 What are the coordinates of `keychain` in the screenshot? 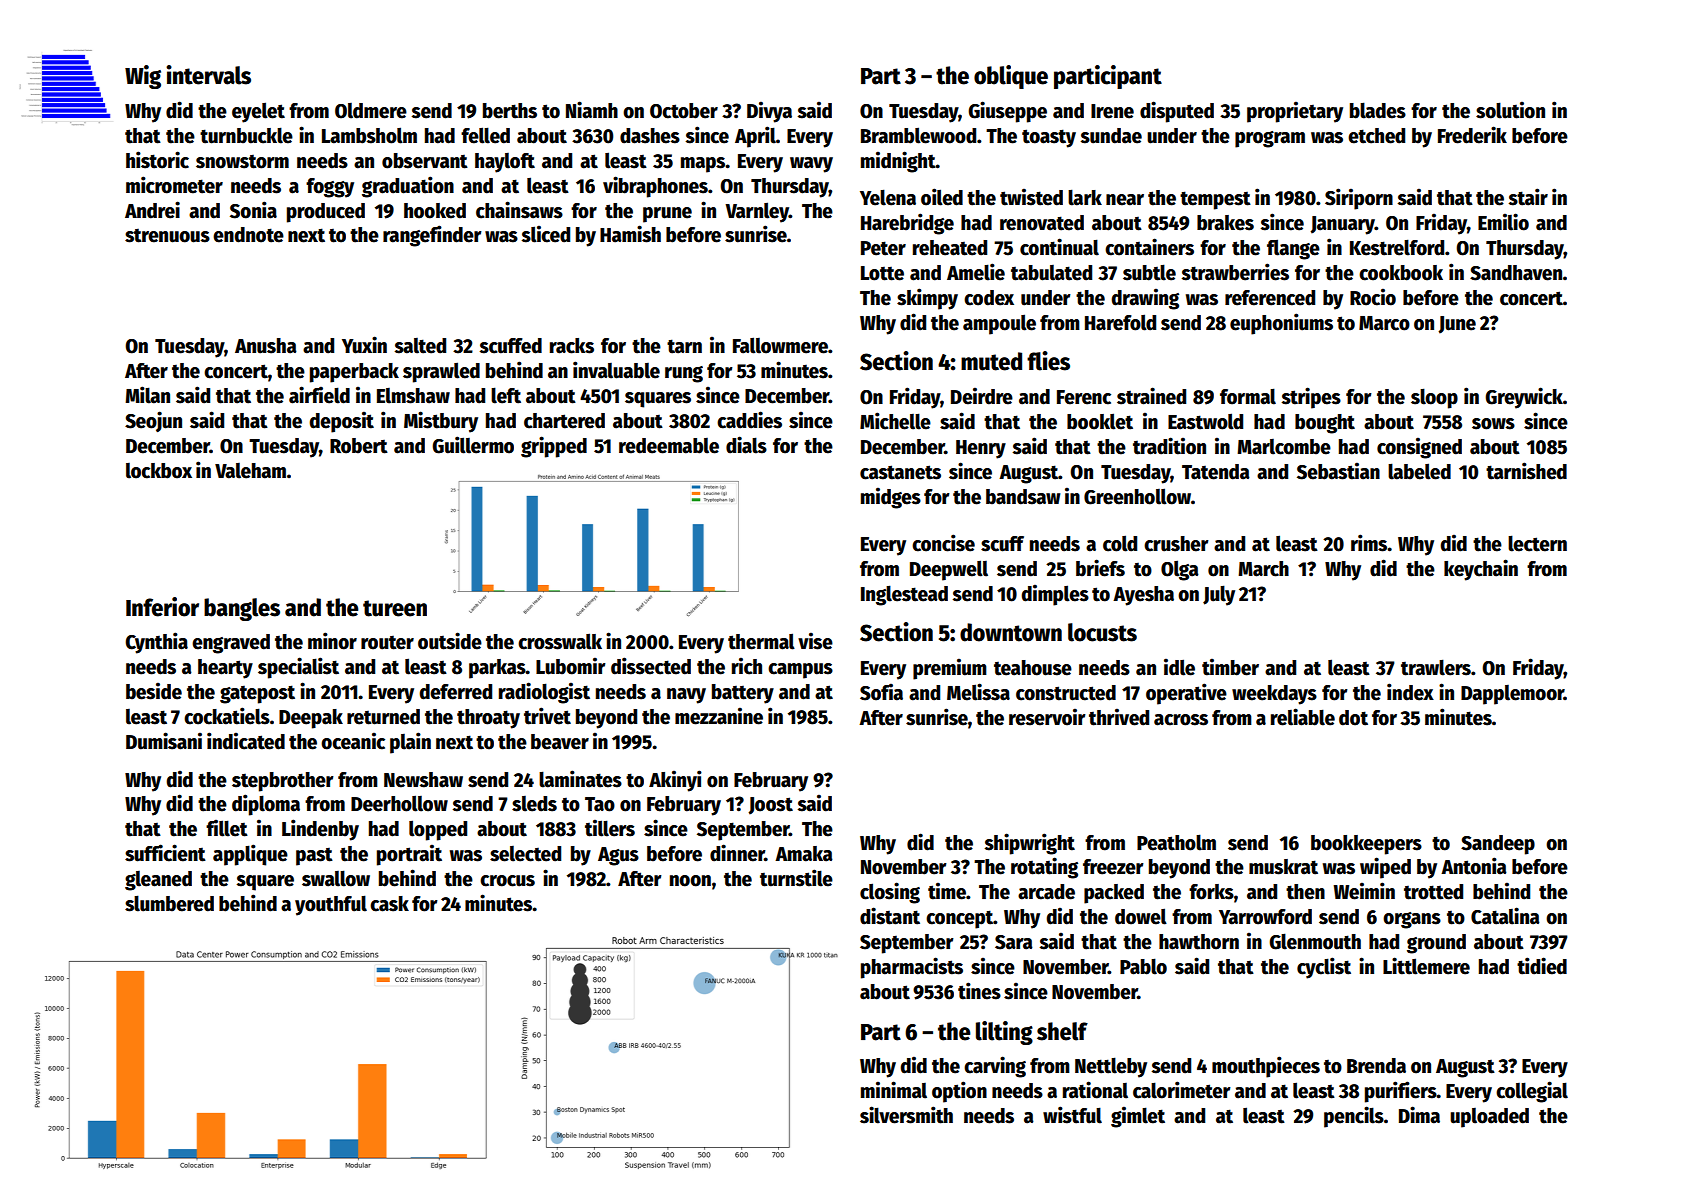 It's located at (1481, 570).
